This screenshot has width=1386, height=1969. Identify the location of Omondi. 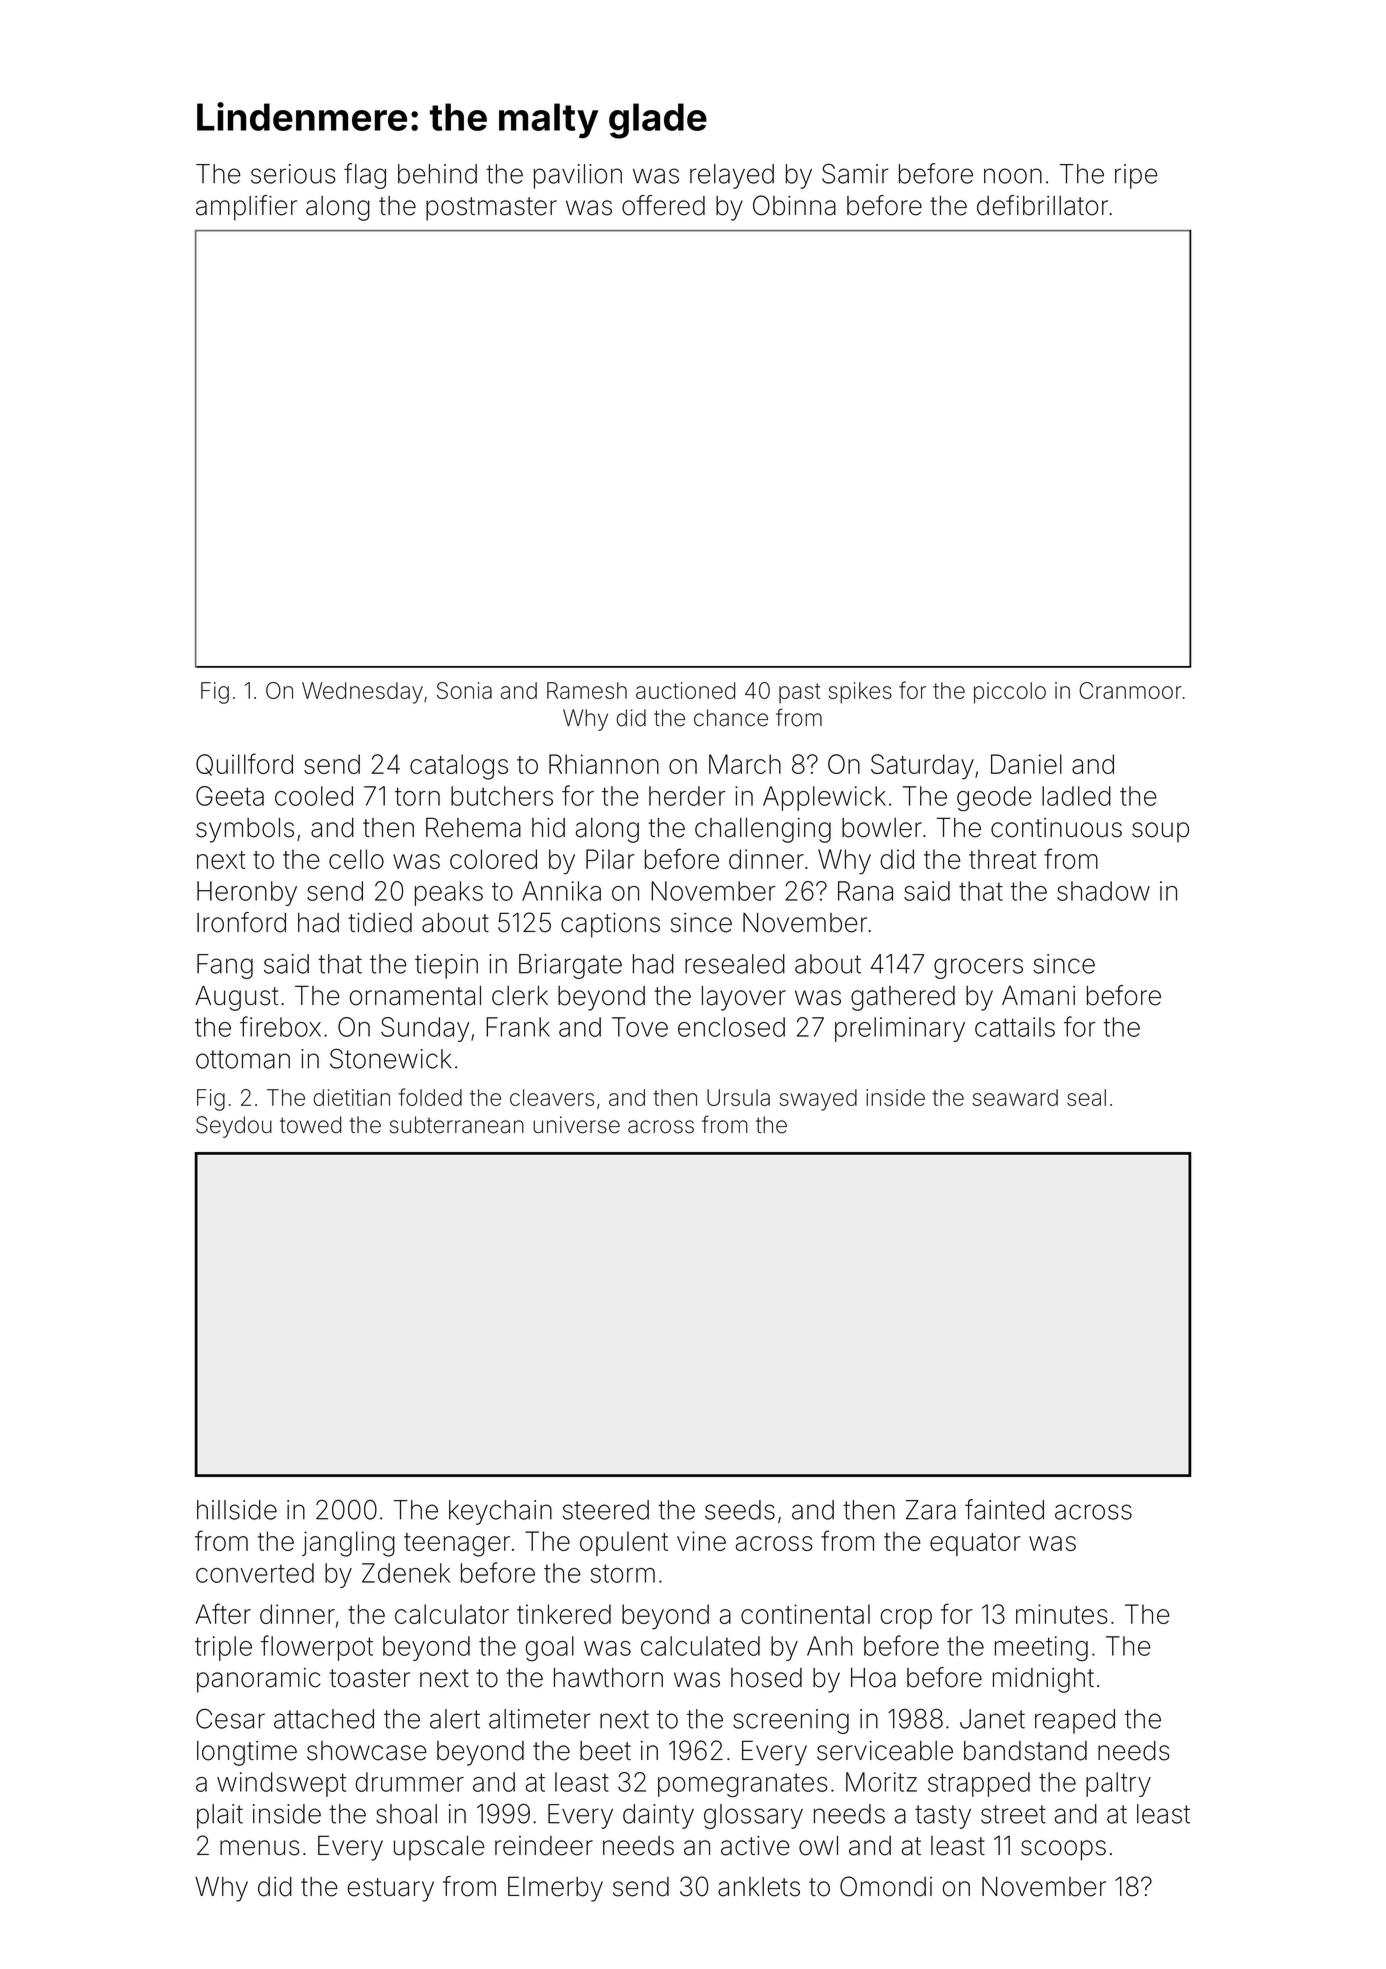
(886, 1886).
